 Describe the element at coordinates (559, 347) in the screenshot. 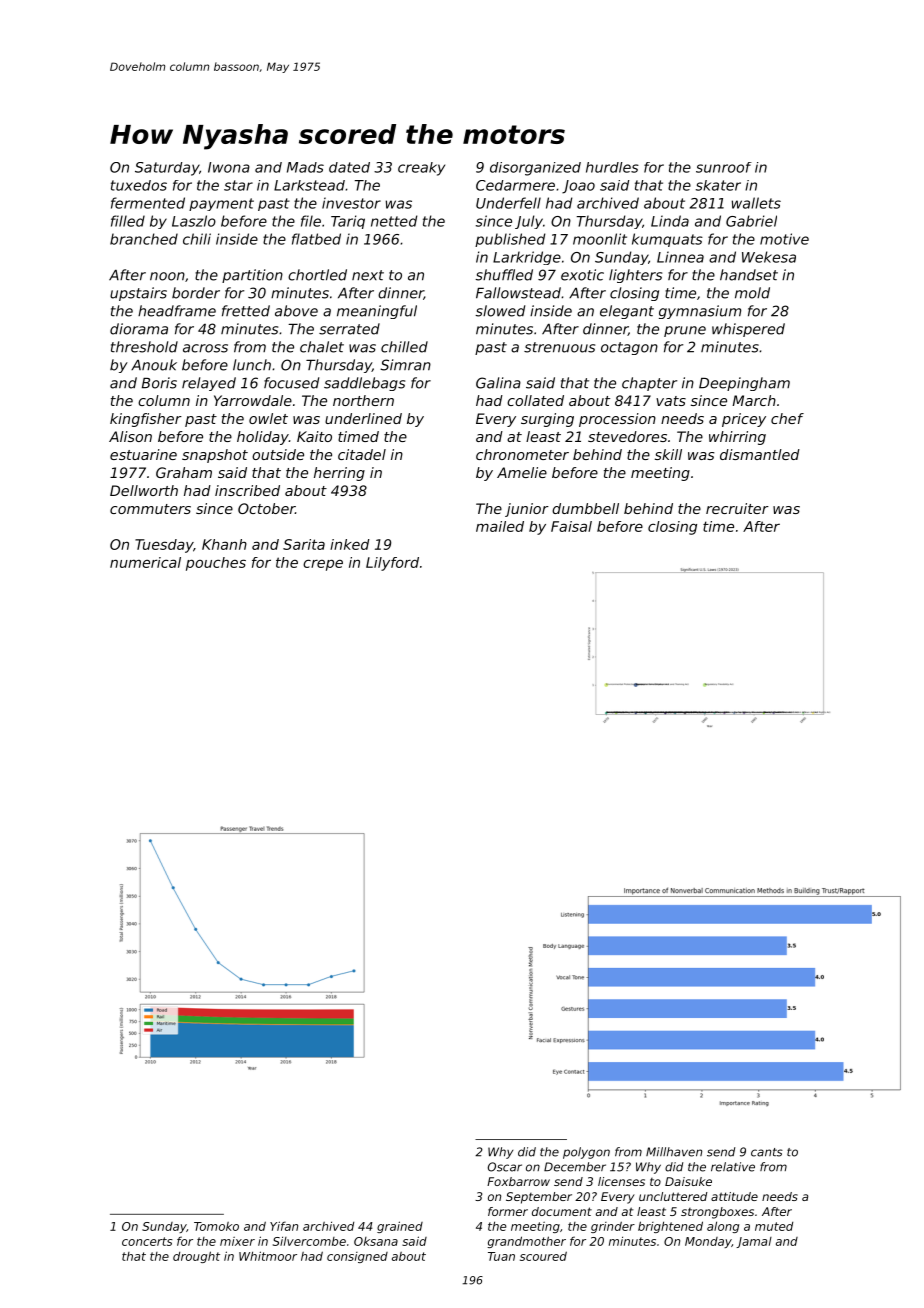

I see `strenuous` at that location.
